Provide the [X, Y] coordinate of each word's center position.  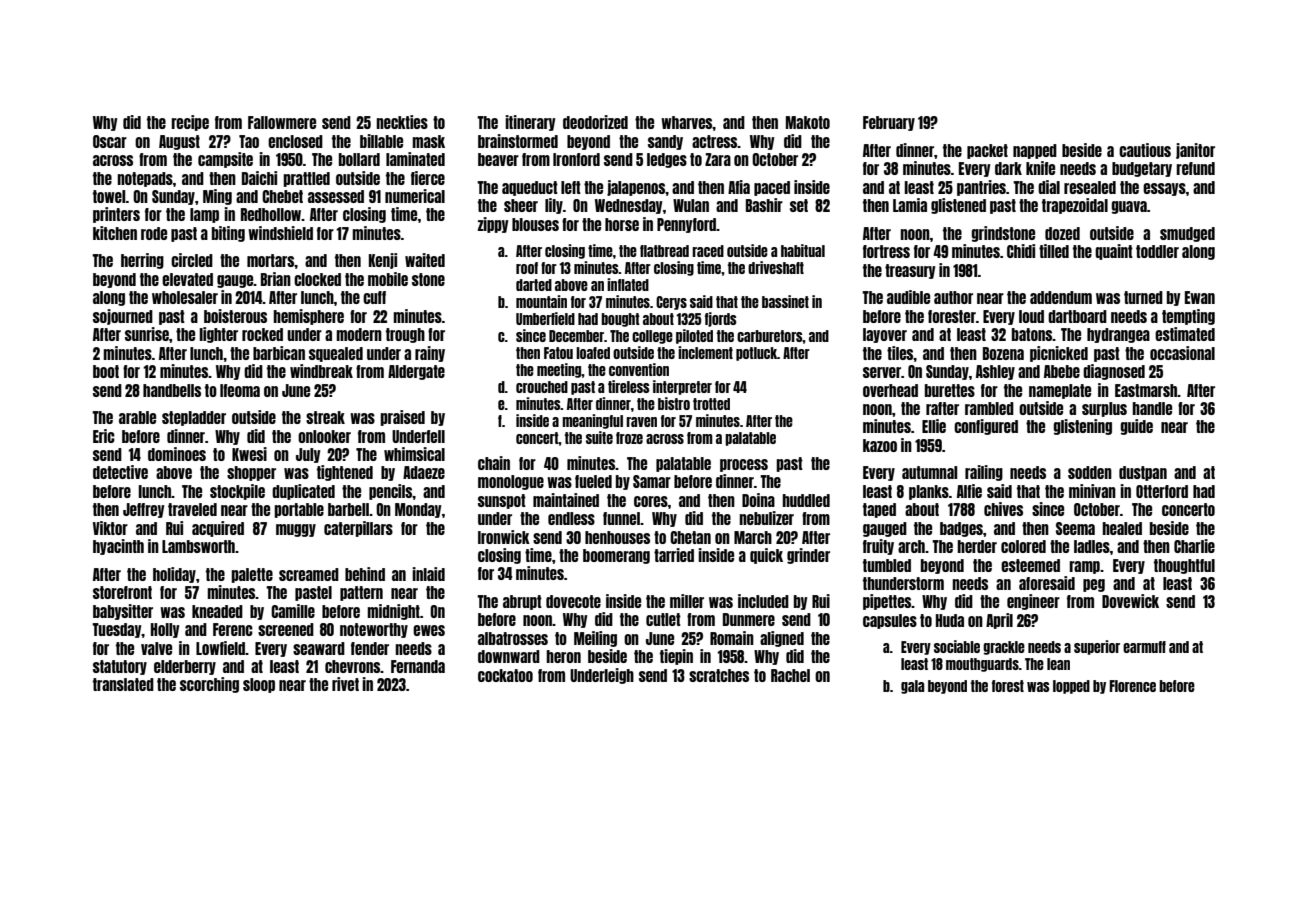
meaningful [592, 421]
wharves [687, 122]
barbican [279, 353]
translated [123, 684]
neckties [402, 122]
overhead [890, 390]
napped [1035, 151]
